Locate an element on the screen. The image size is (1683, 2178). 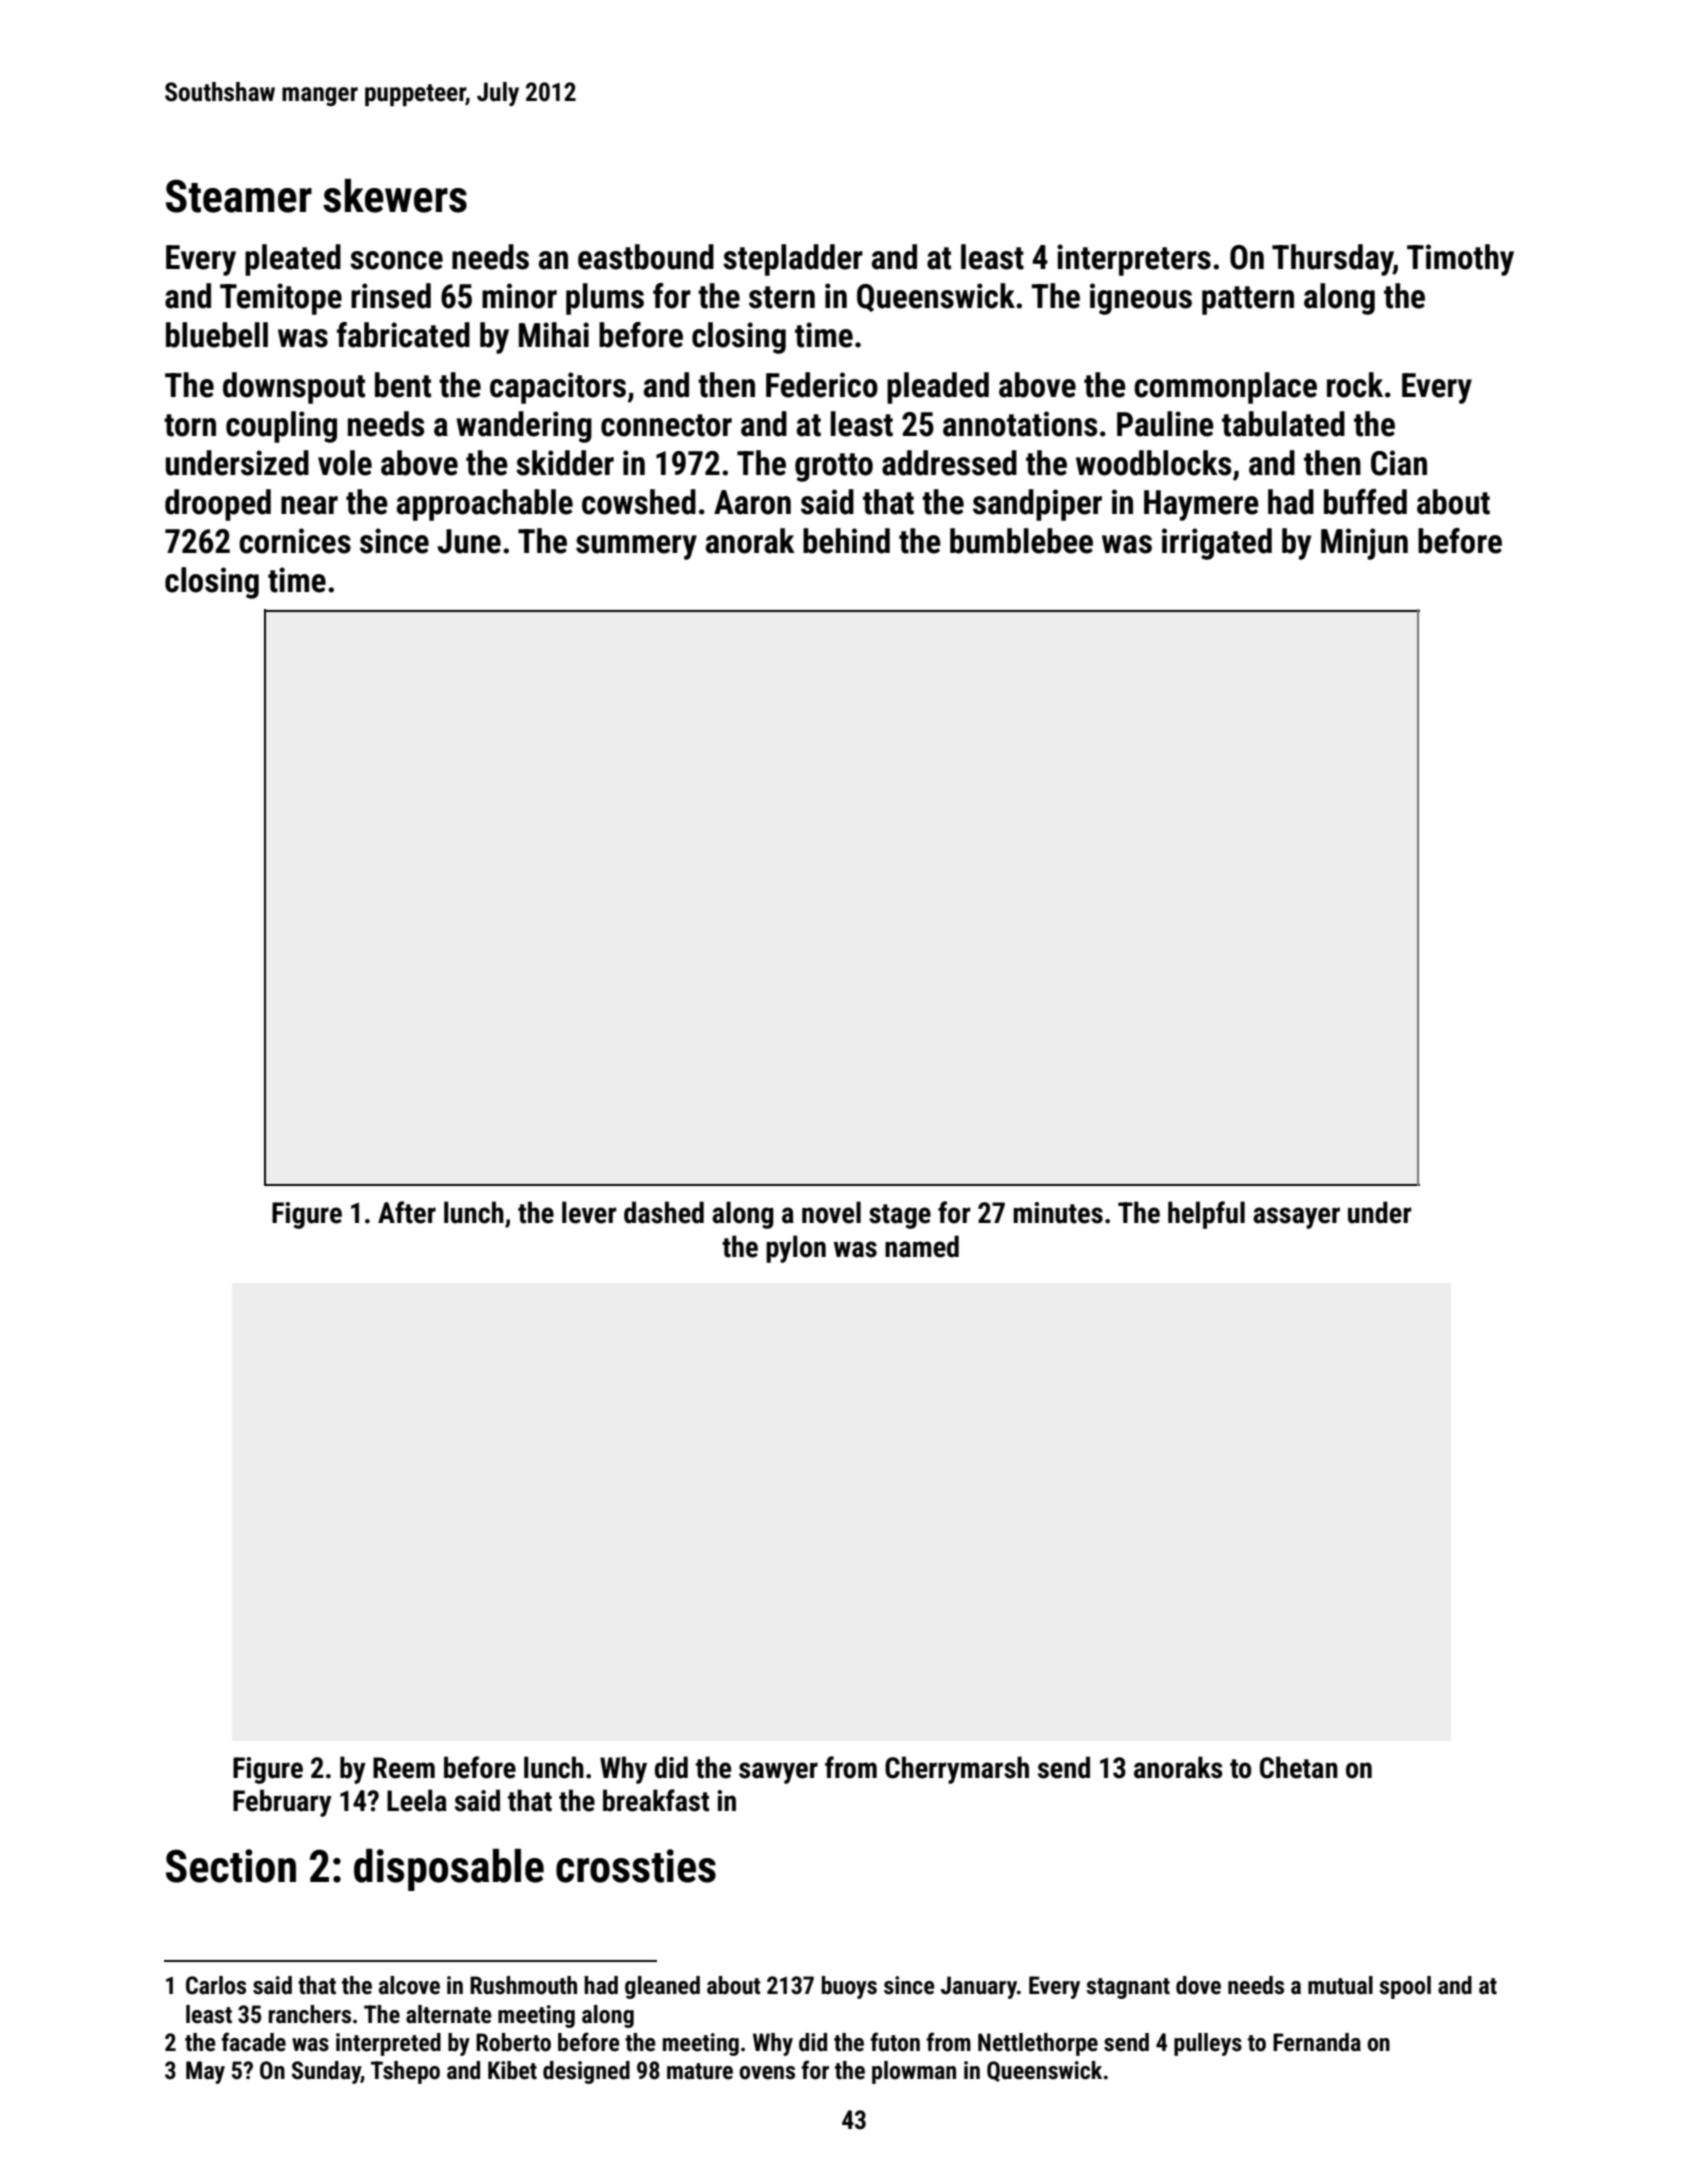
alcove is located at coordinates (409, 1985).
